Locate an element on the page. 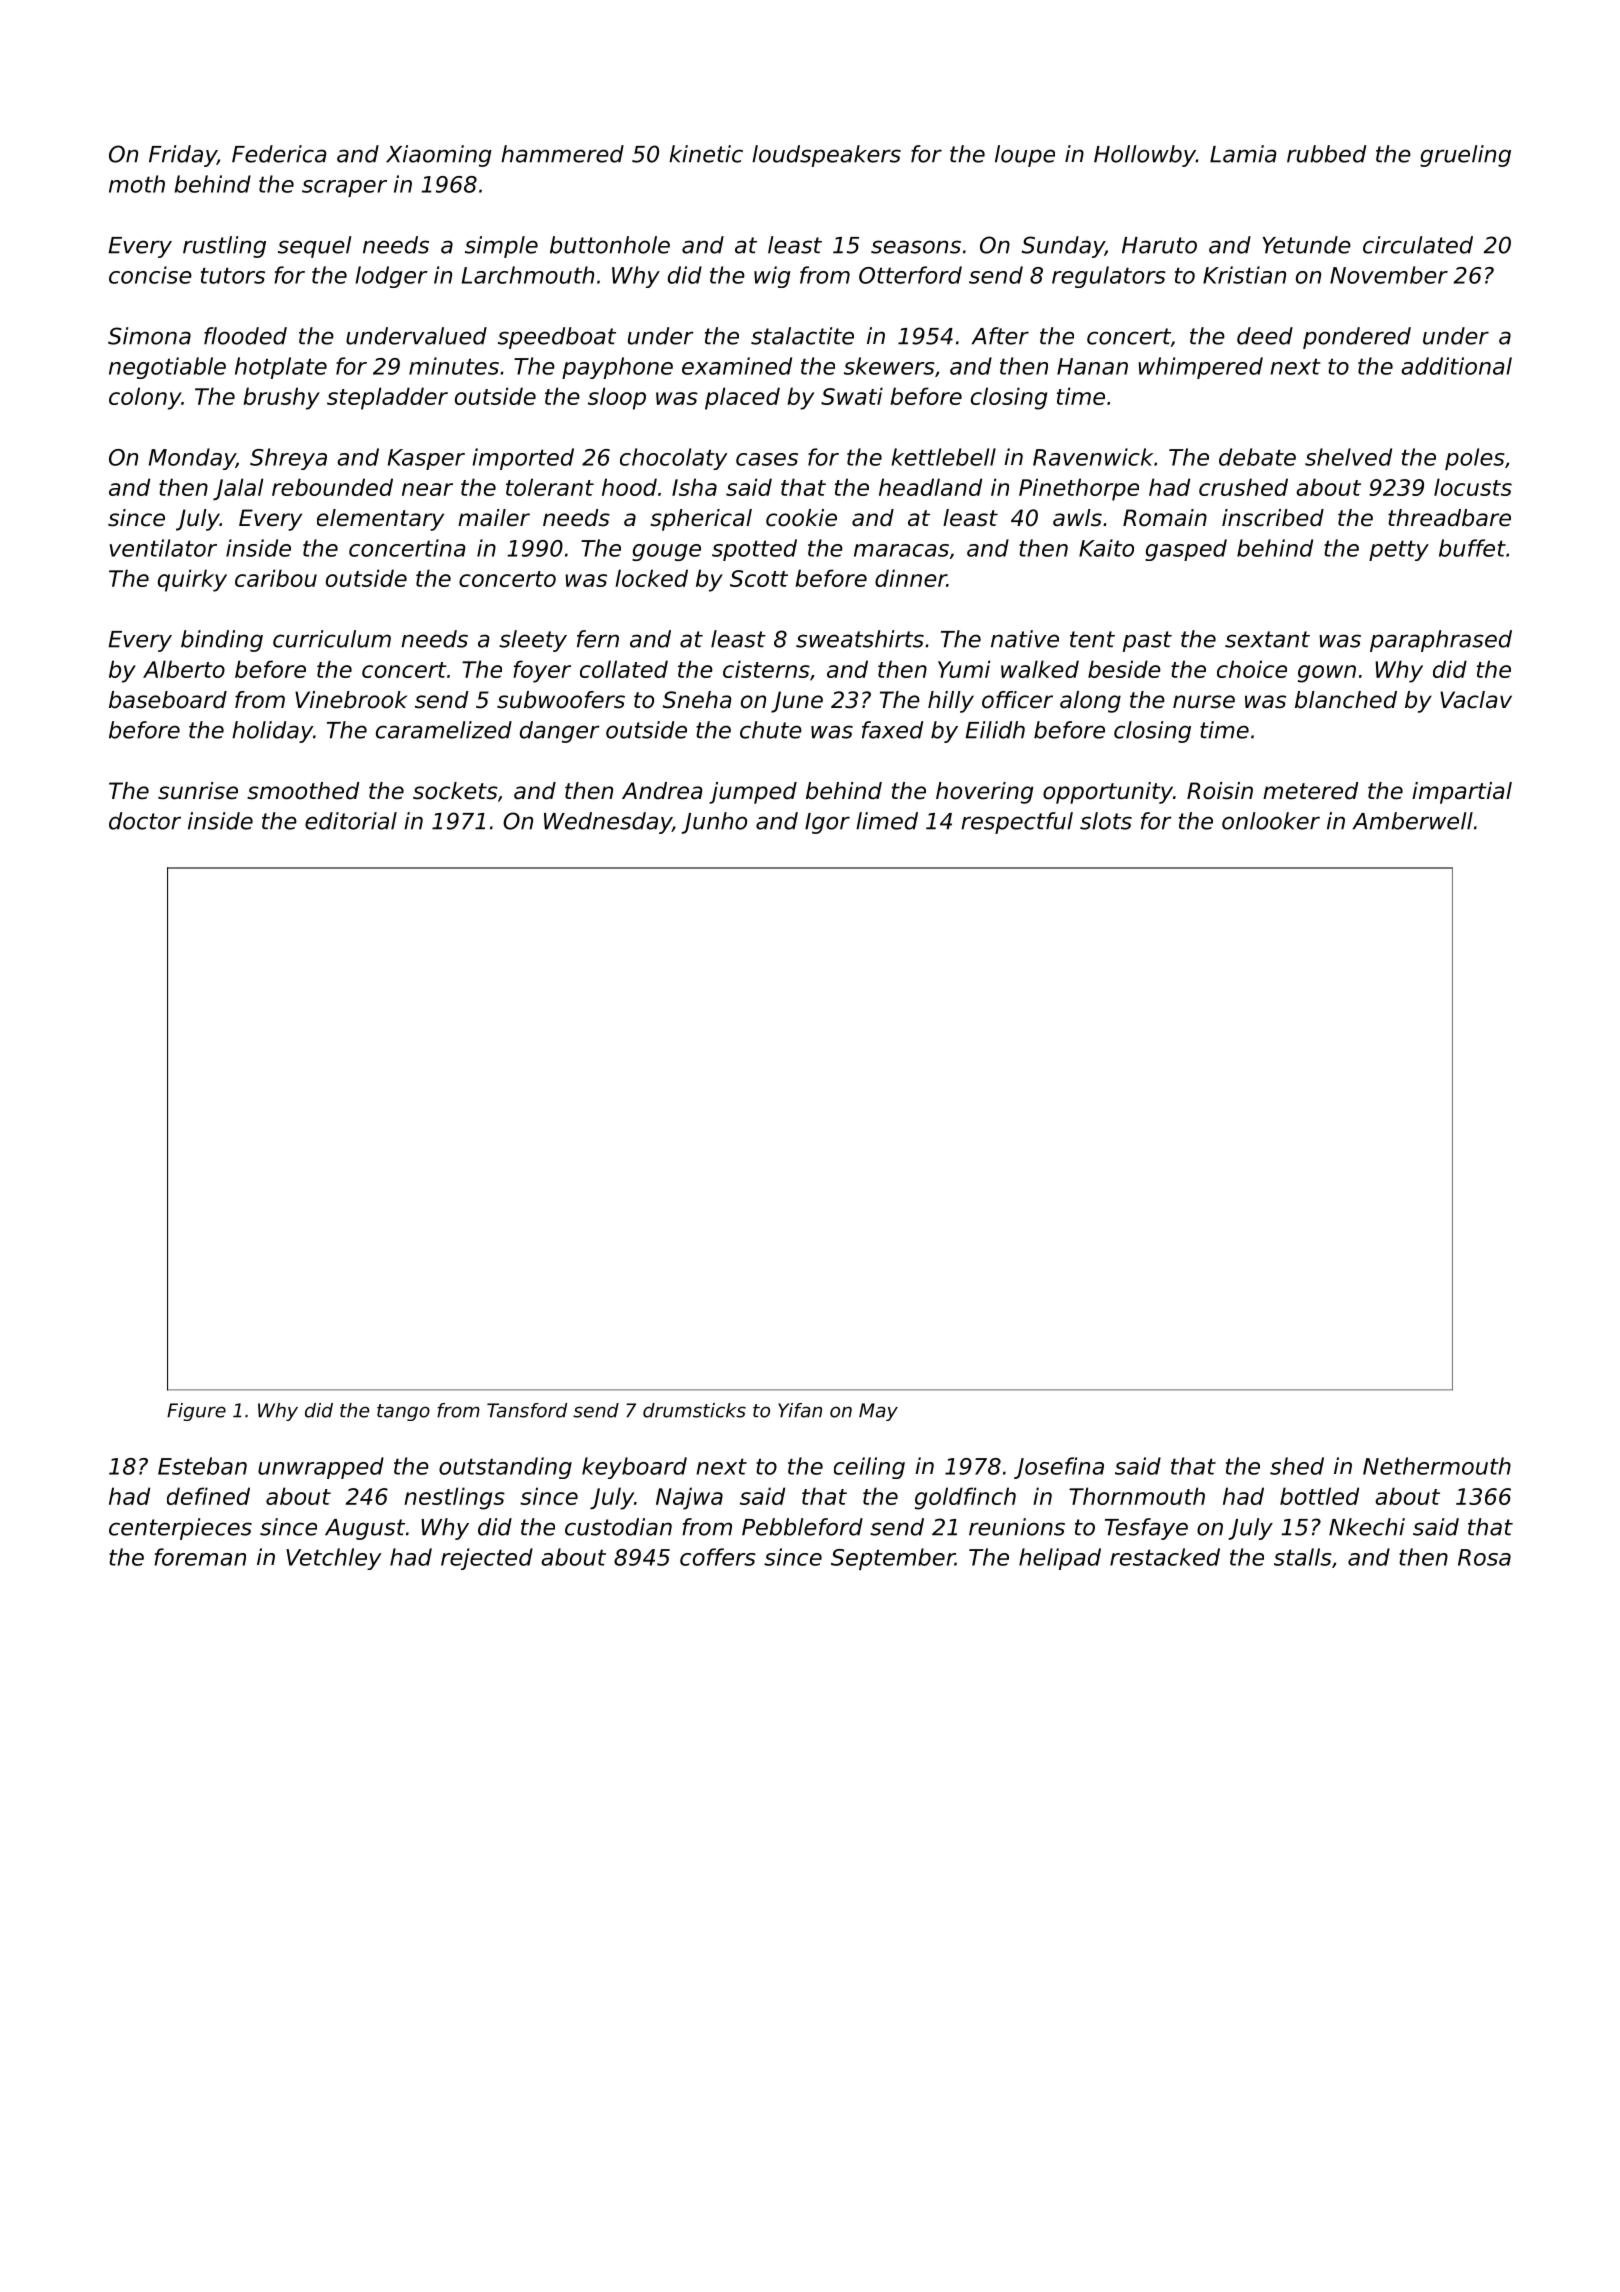 This document has width=1620, height=2292. Xiaoming is located at coordinates (439, 156).
